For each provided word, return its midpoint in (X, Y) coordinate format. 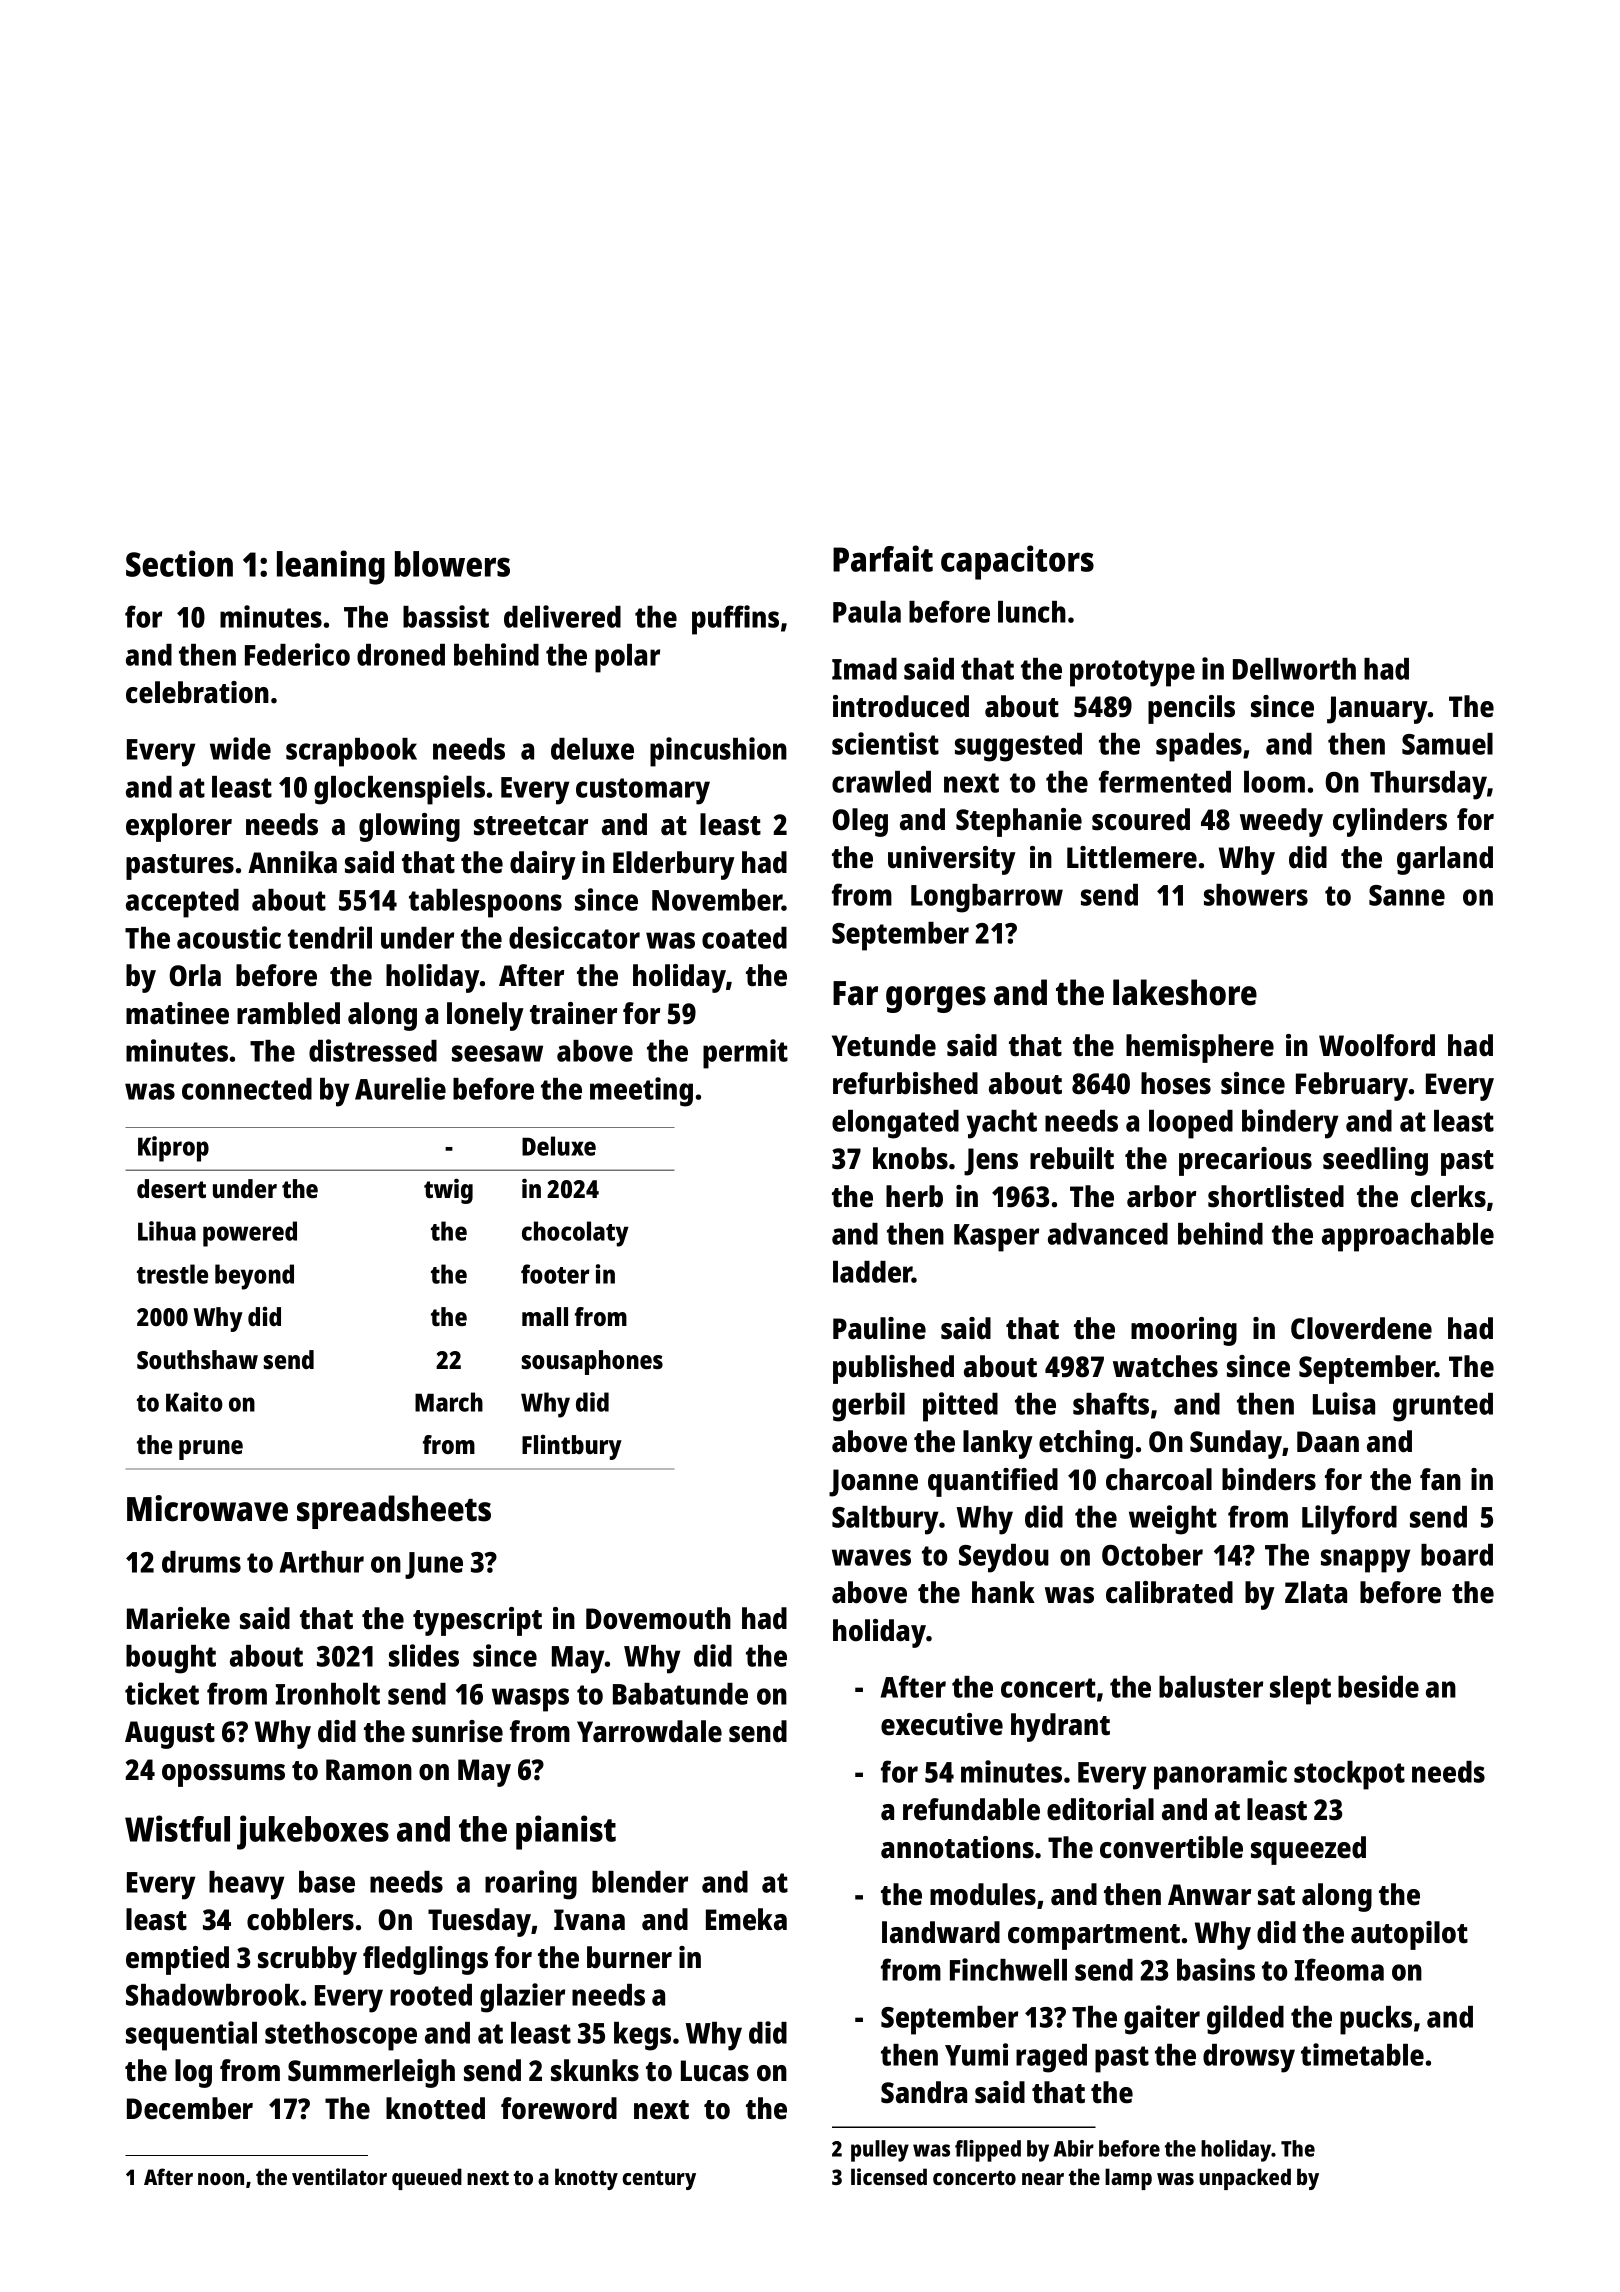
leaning (331, 567)
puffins (735, 620)
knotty (586, 2179)
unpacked (1245, 2179)
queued (427, 2179)
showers (1256, 895)
